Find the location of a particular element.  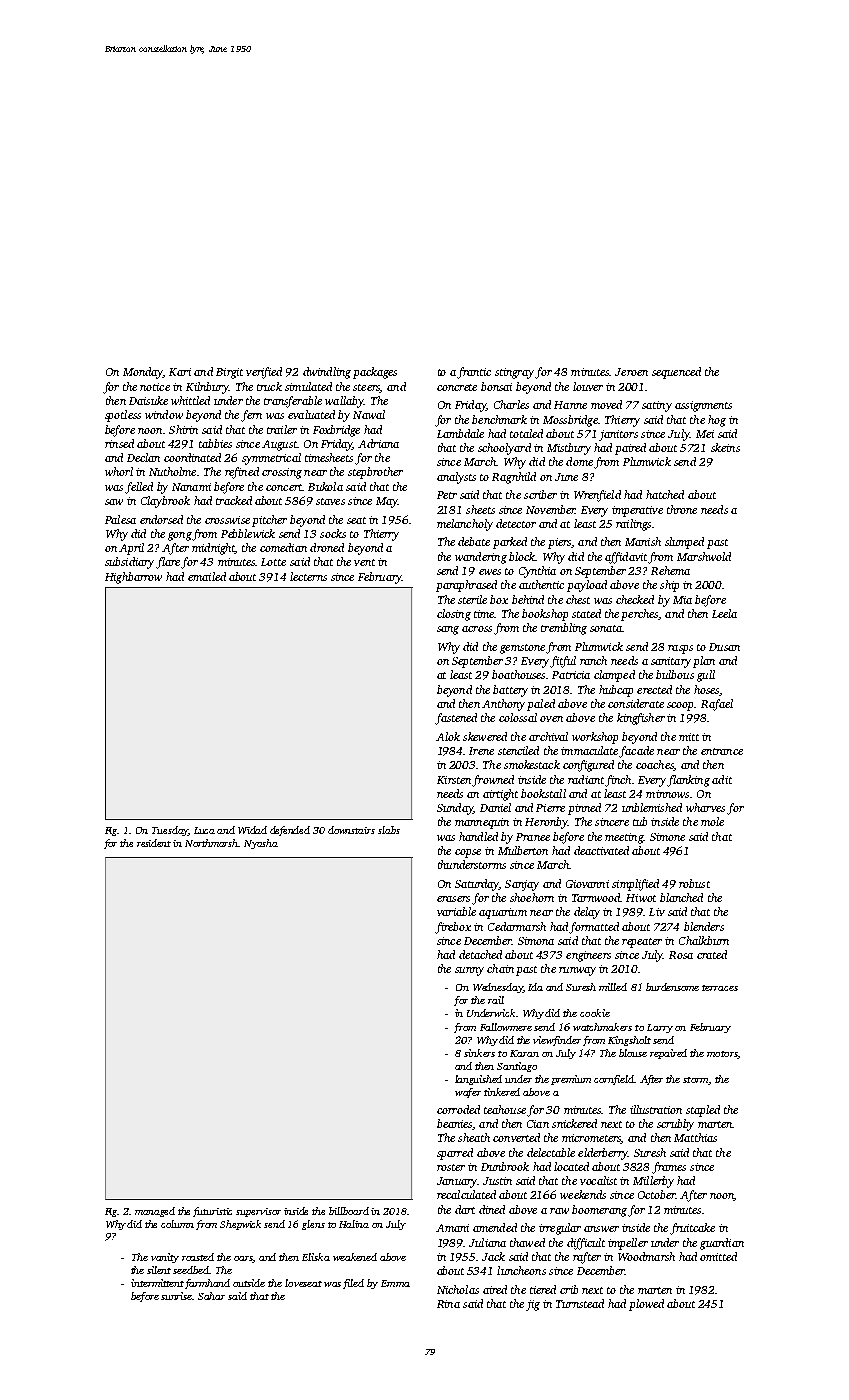

Ragnhild is located at coordinates (514, 478).
